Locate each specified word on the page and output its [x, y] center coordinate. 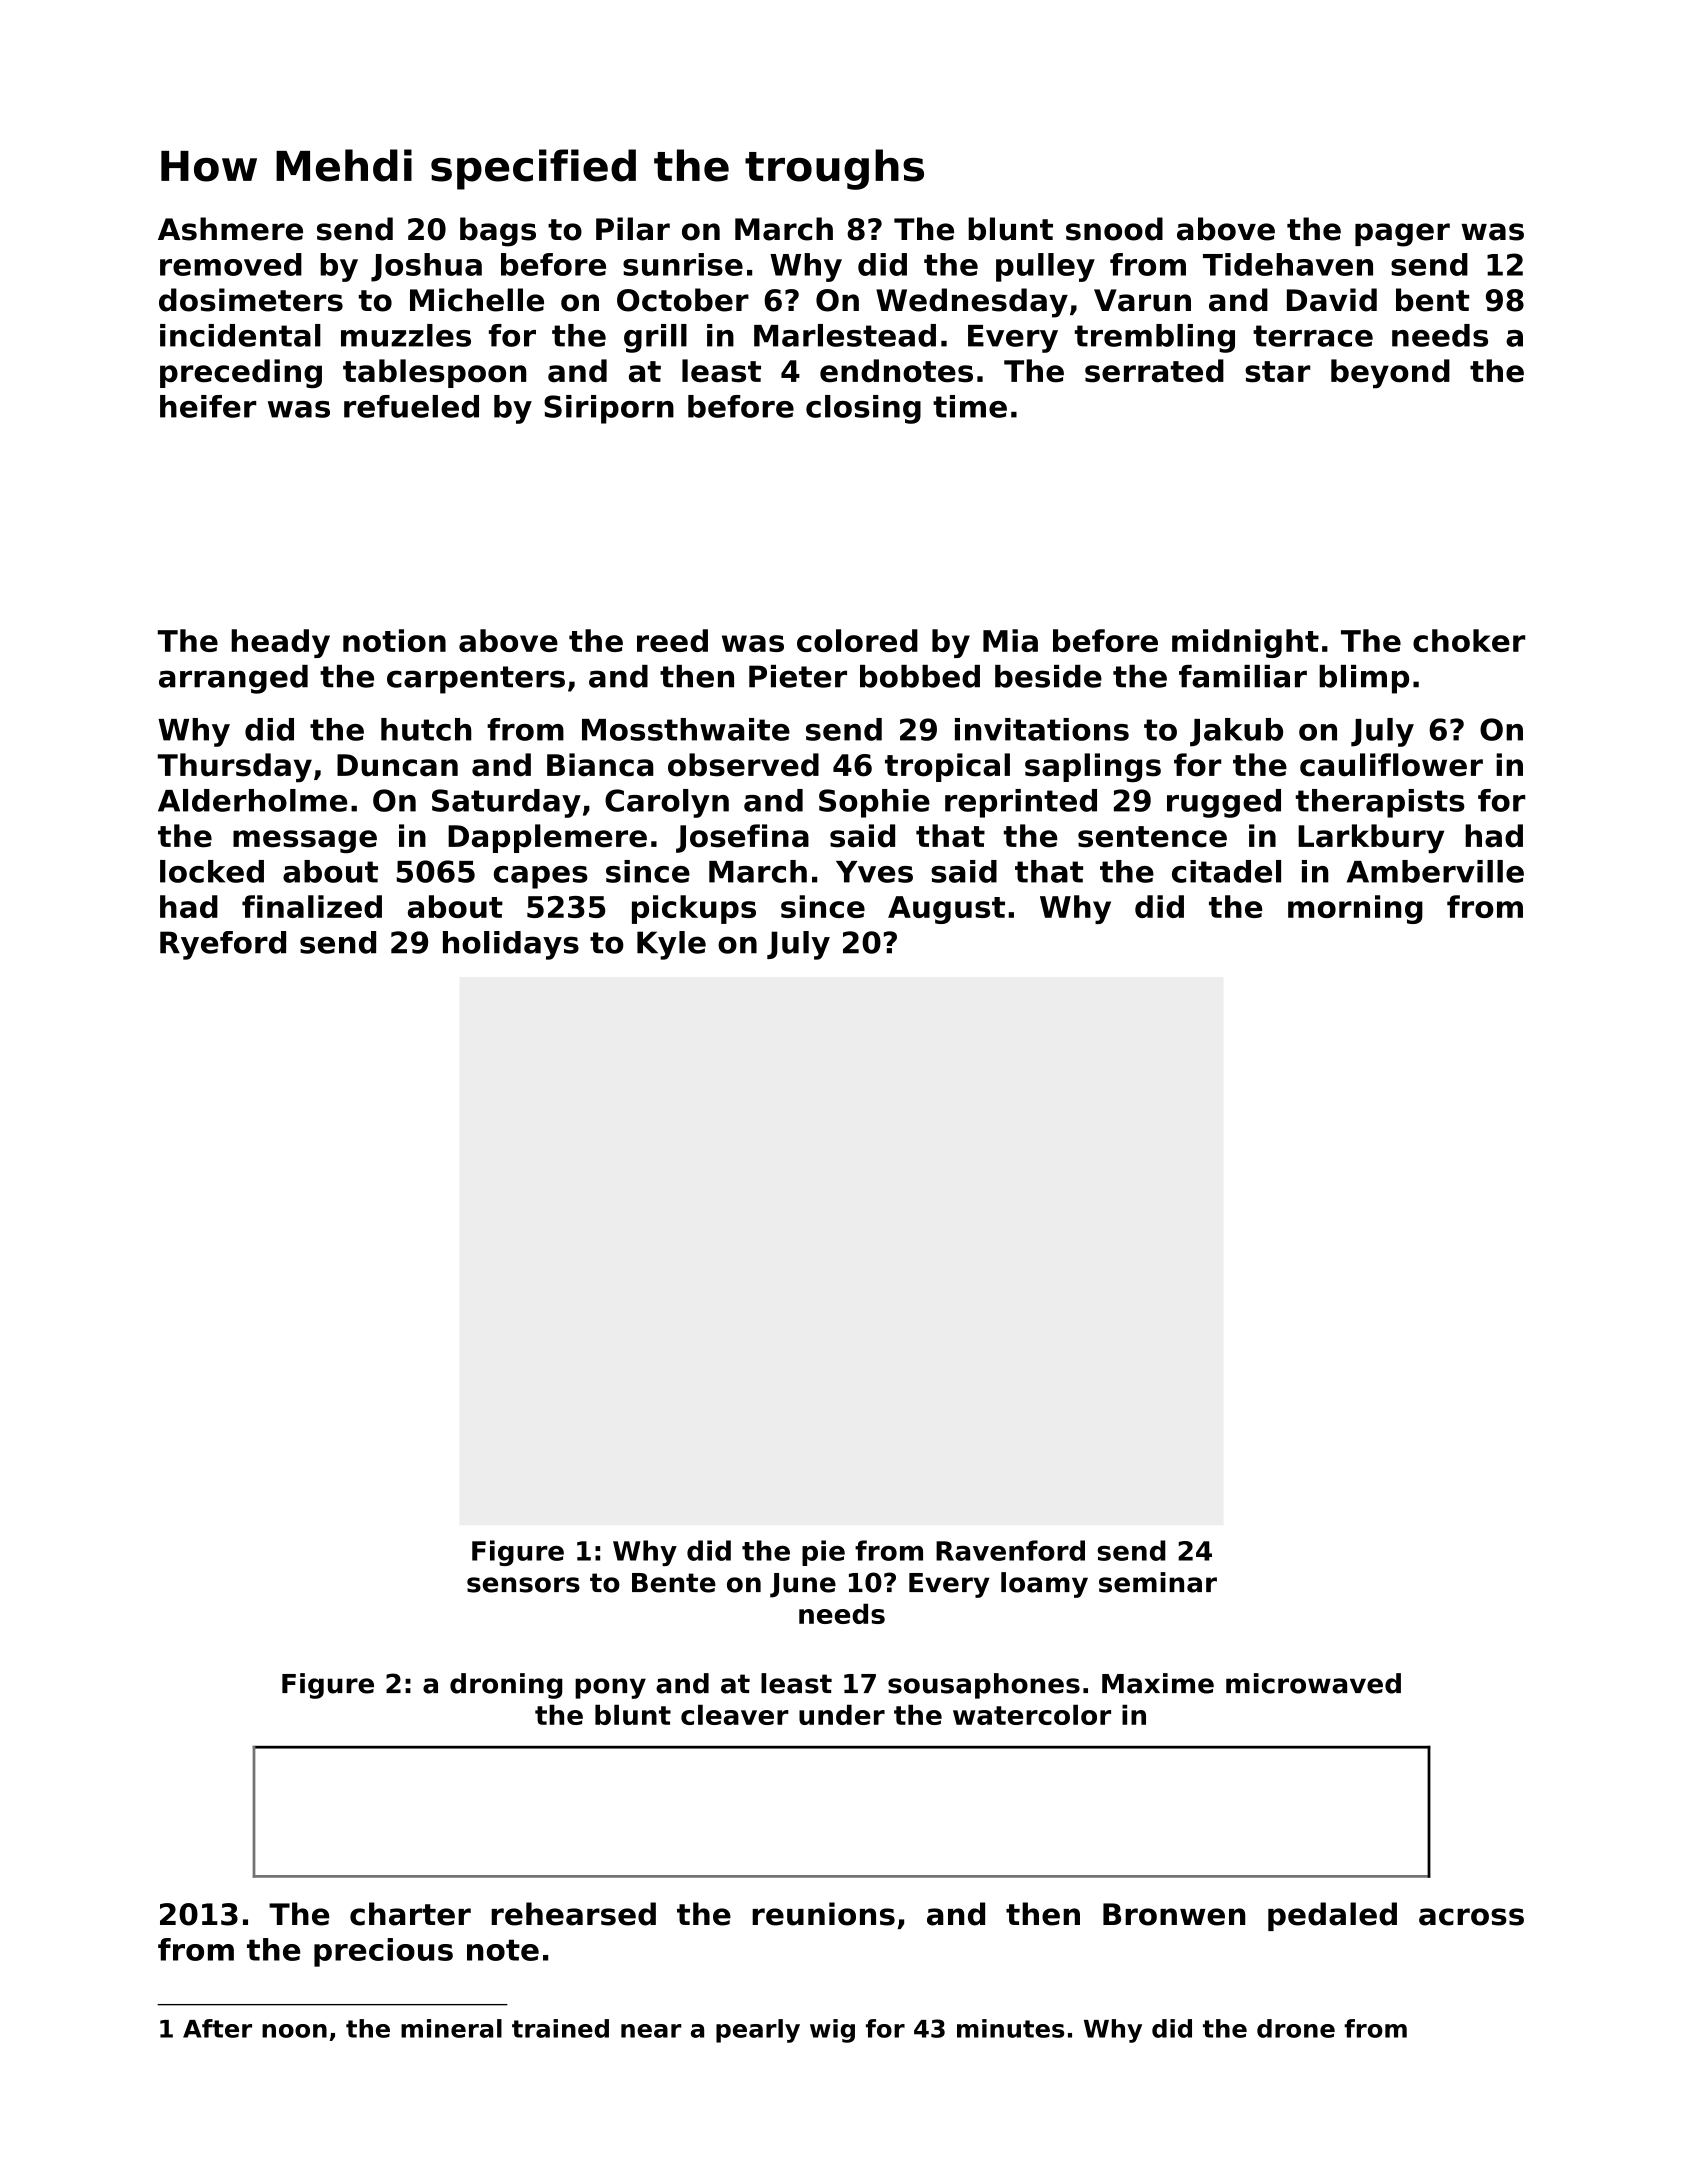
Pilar [633, 229]
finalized [312, 906]
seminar [1158, 1582]
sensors [523, 1585]
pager [1402, 235]
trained [560, 2028]
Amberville [1435, 871]
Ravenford [1010, 1550]
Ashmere [230, 229]
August [946, 910]
